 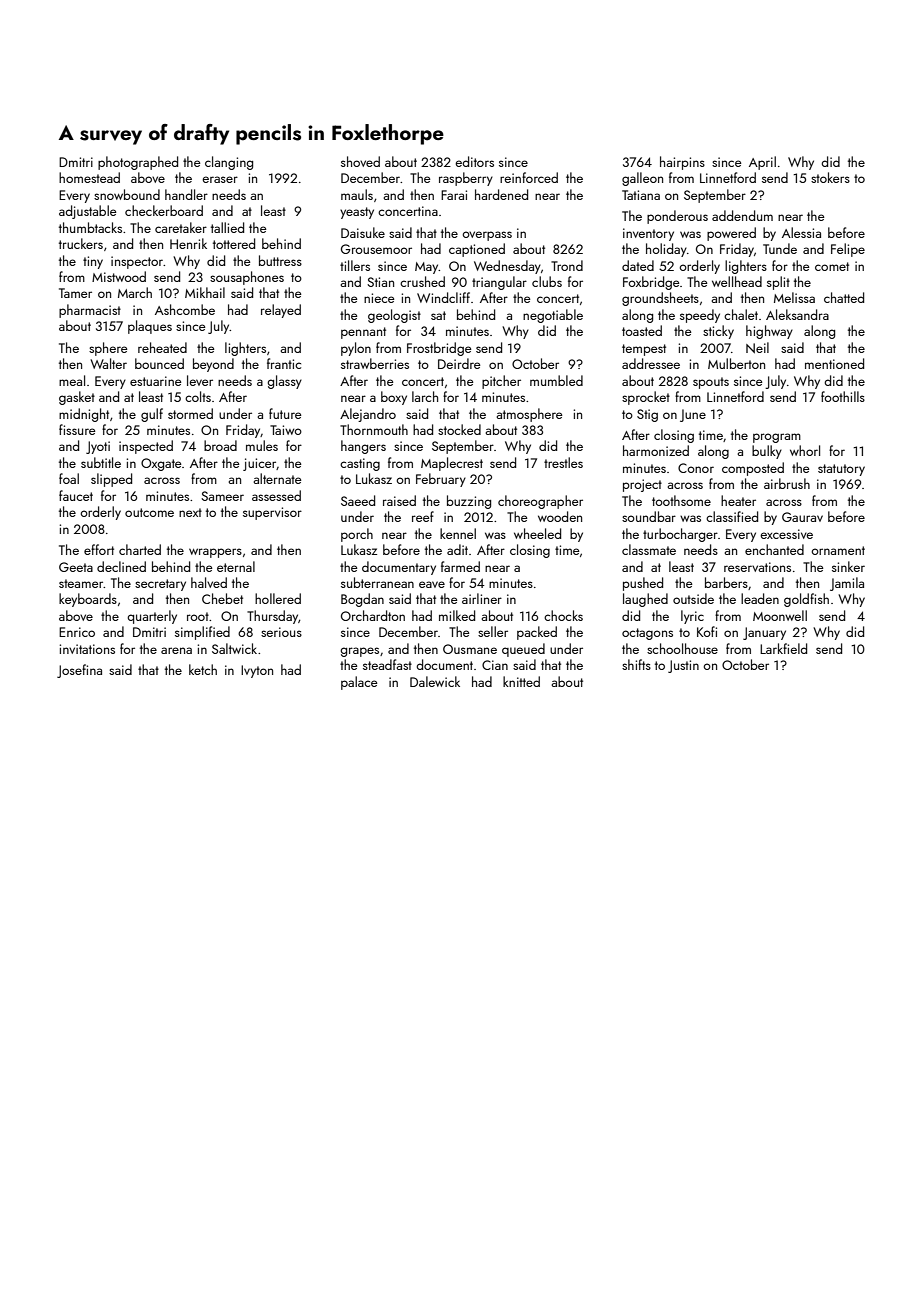 What do you see at coordinates (521, 681) in the screenshot?
I see `knitted` at bounding box center [521, 681].
